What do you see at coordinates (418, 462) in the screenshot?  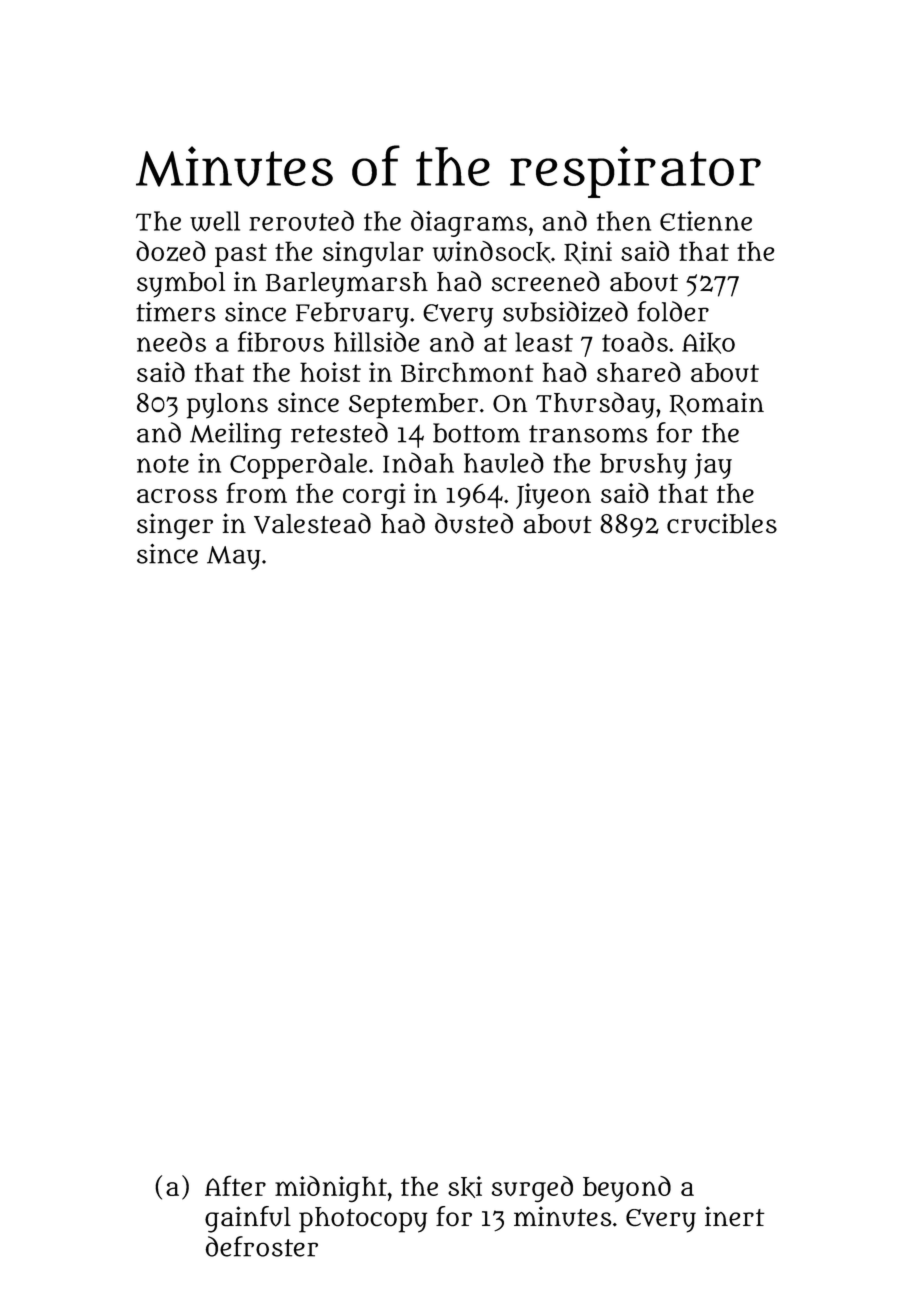 I see `Indah` at bounding box center [418, 462].
